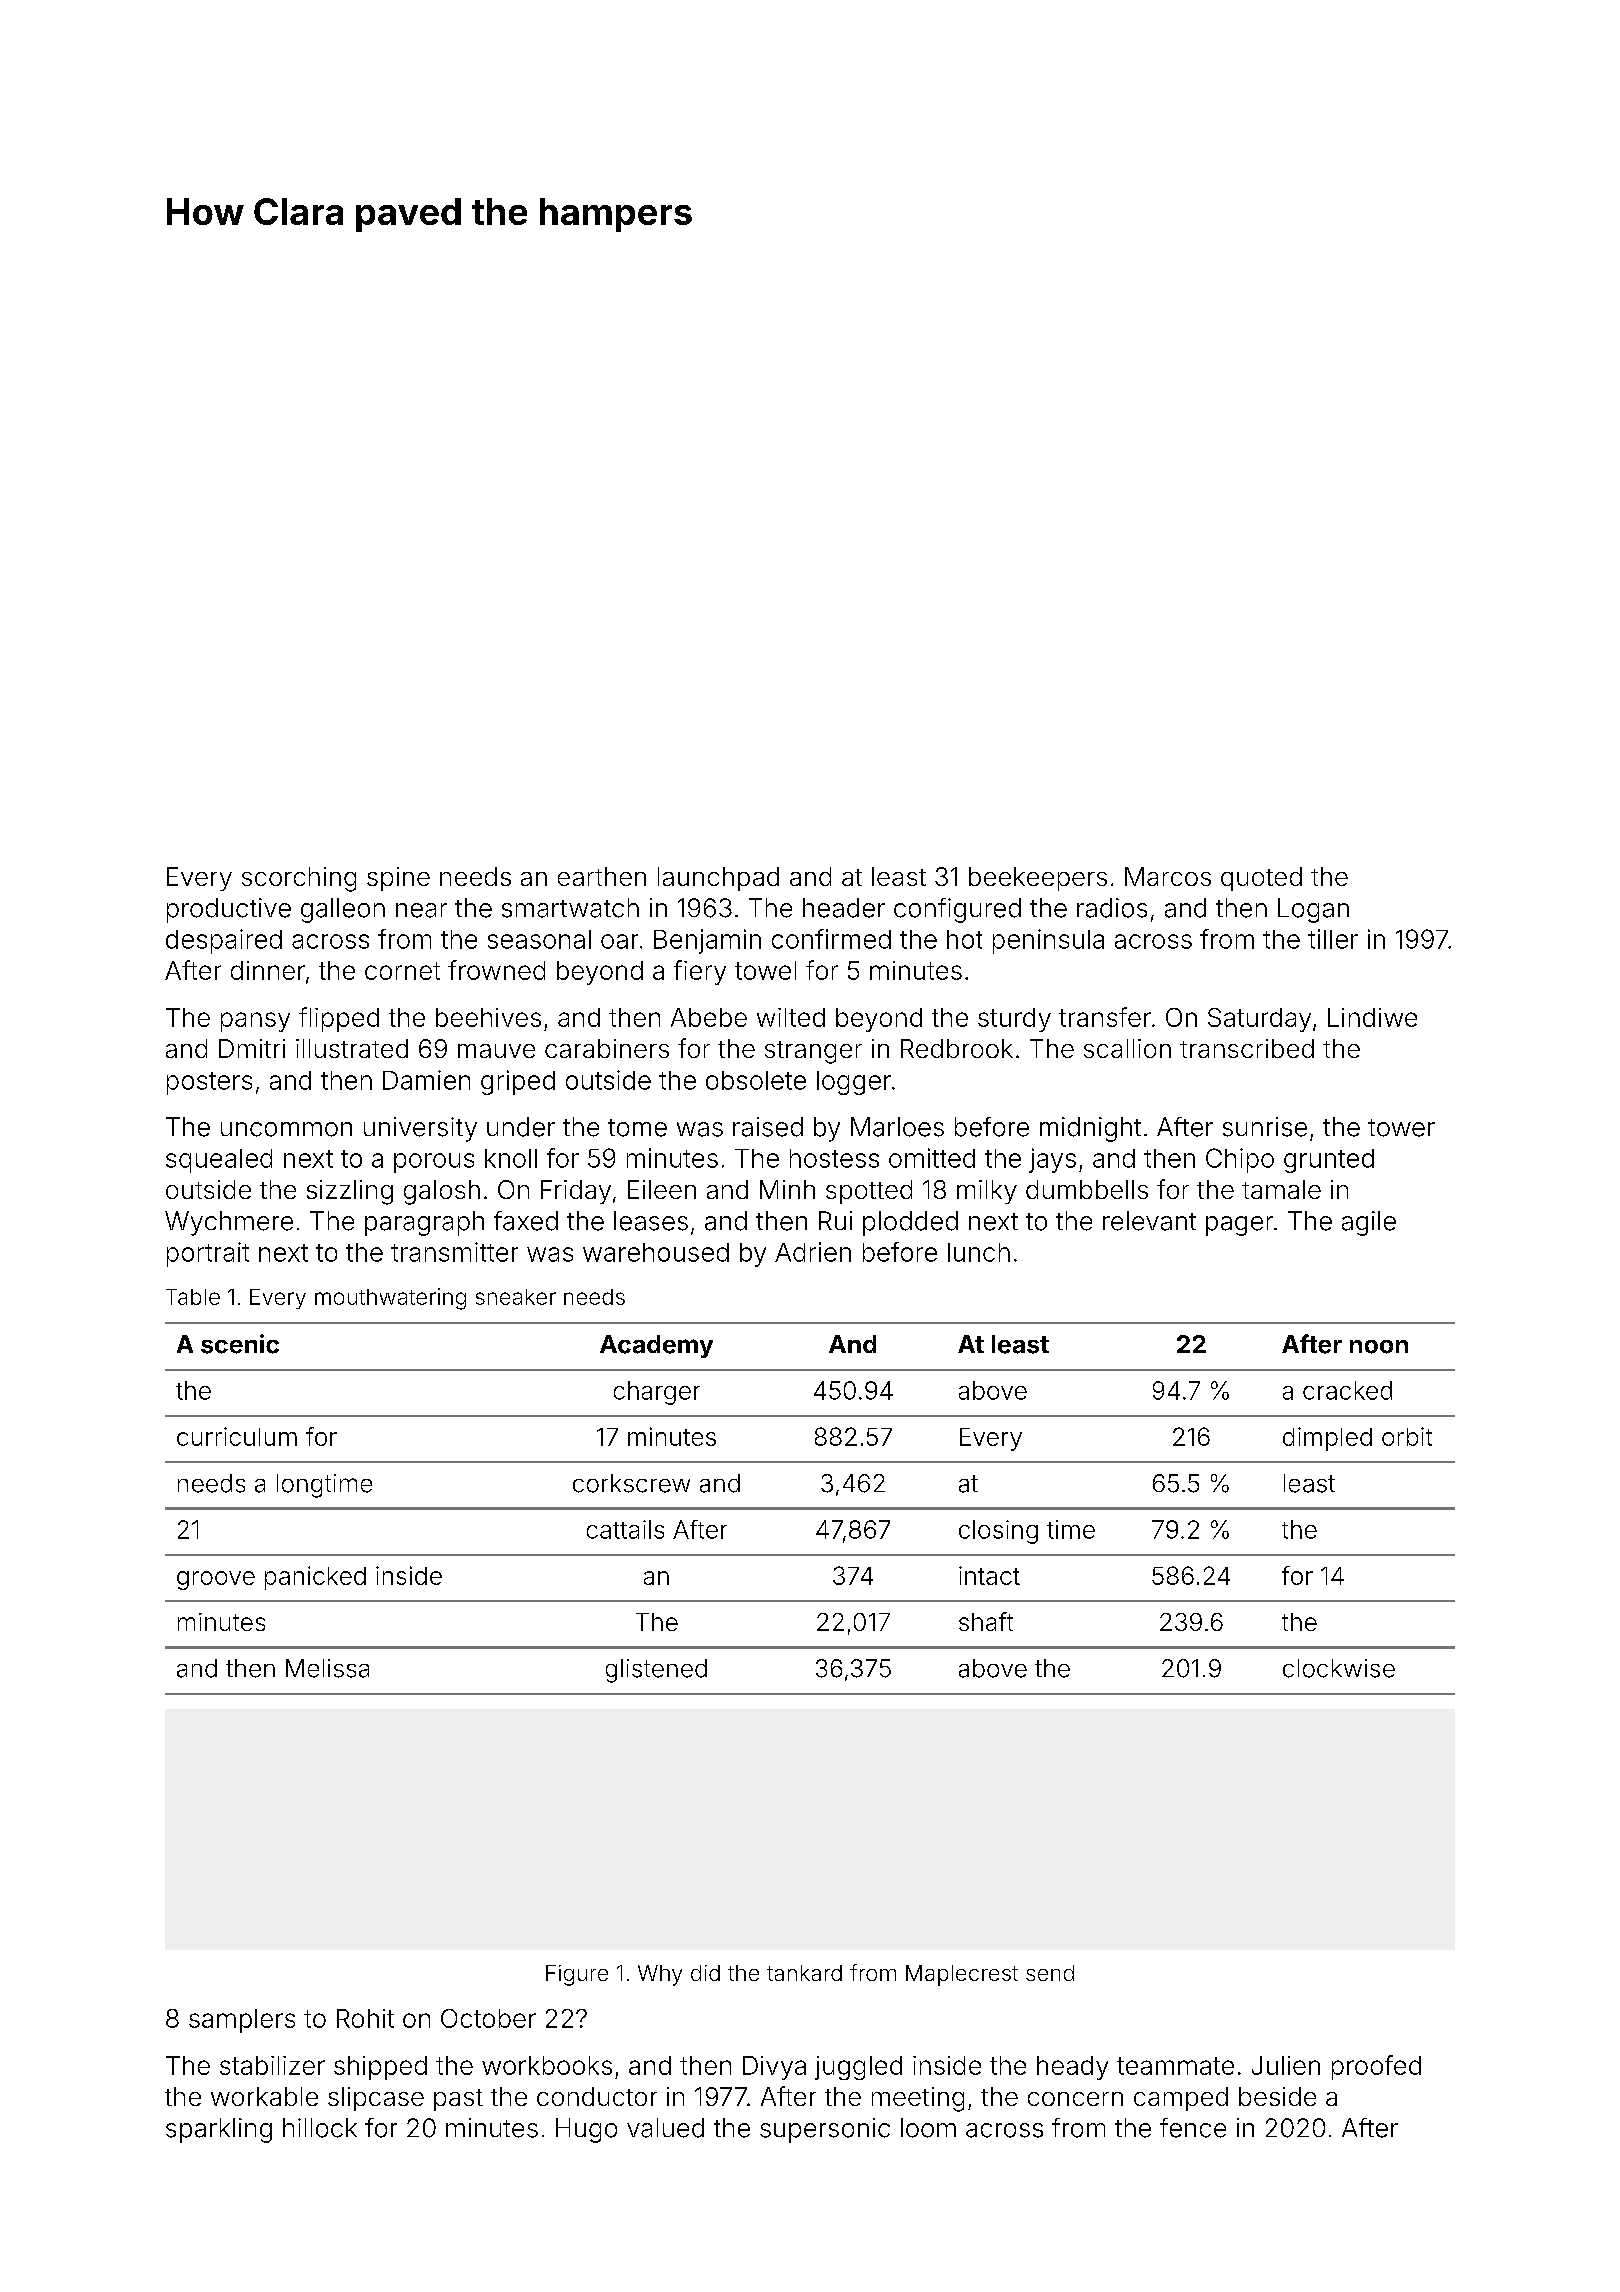 This page has height=2292, width=1620. What do you see at coordinates (219, 2130) in the page?
I see `sparkling` at bounding box center [219, 2130].
